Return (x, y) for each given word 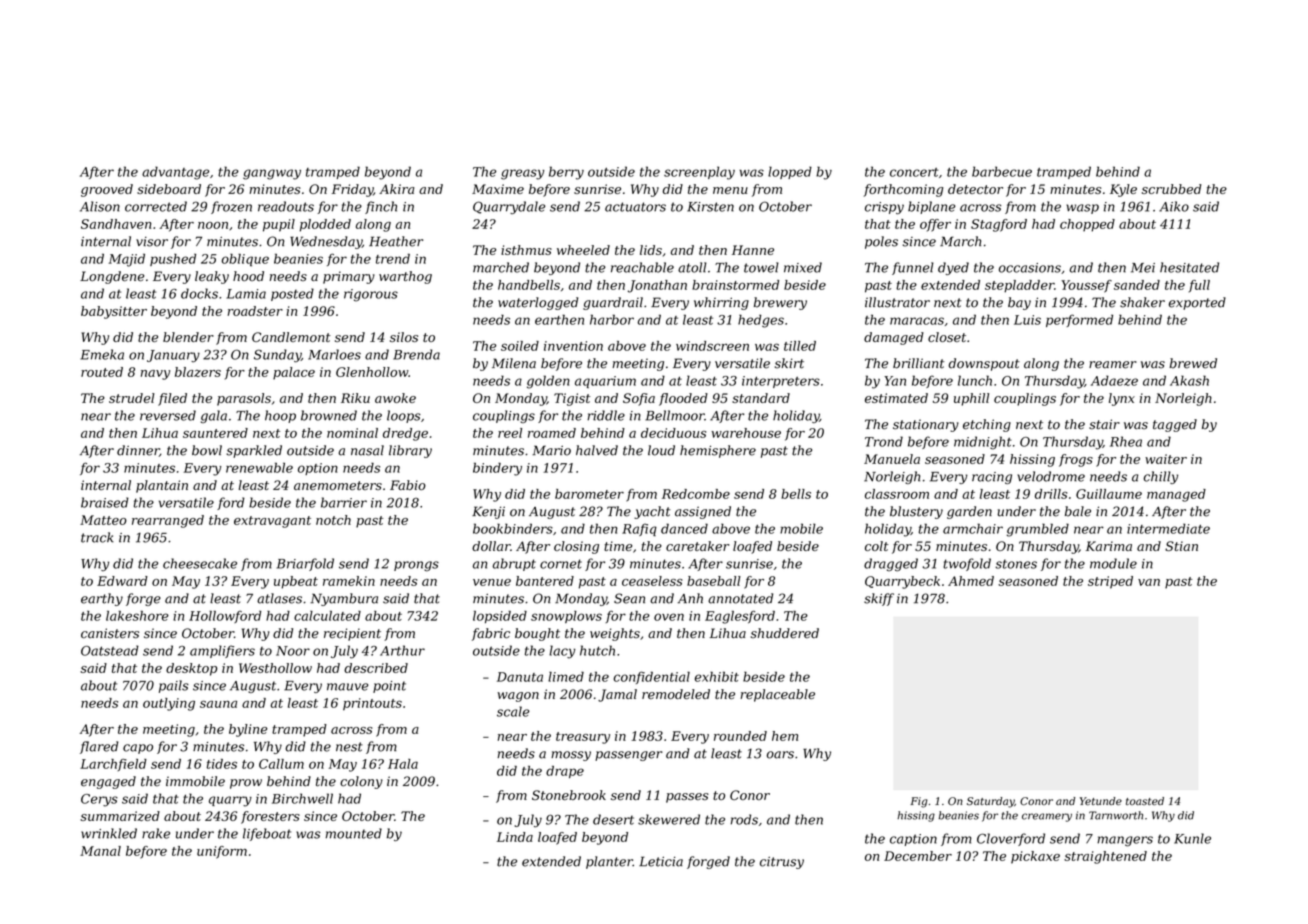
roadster (255, 311)
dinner (138, 450)
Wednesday (326, 242)
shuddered (785, 633)
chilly (1161, 477)
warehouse (746, 433)
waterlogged (538, 303)
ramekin (349, 581)
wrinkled (109, 833)
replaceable (777, 695)
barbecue (1002, 171)
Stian (1181, 546)
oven (669, 617)
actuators (635, 207)
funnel (913, 268)
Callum (281, 764)
